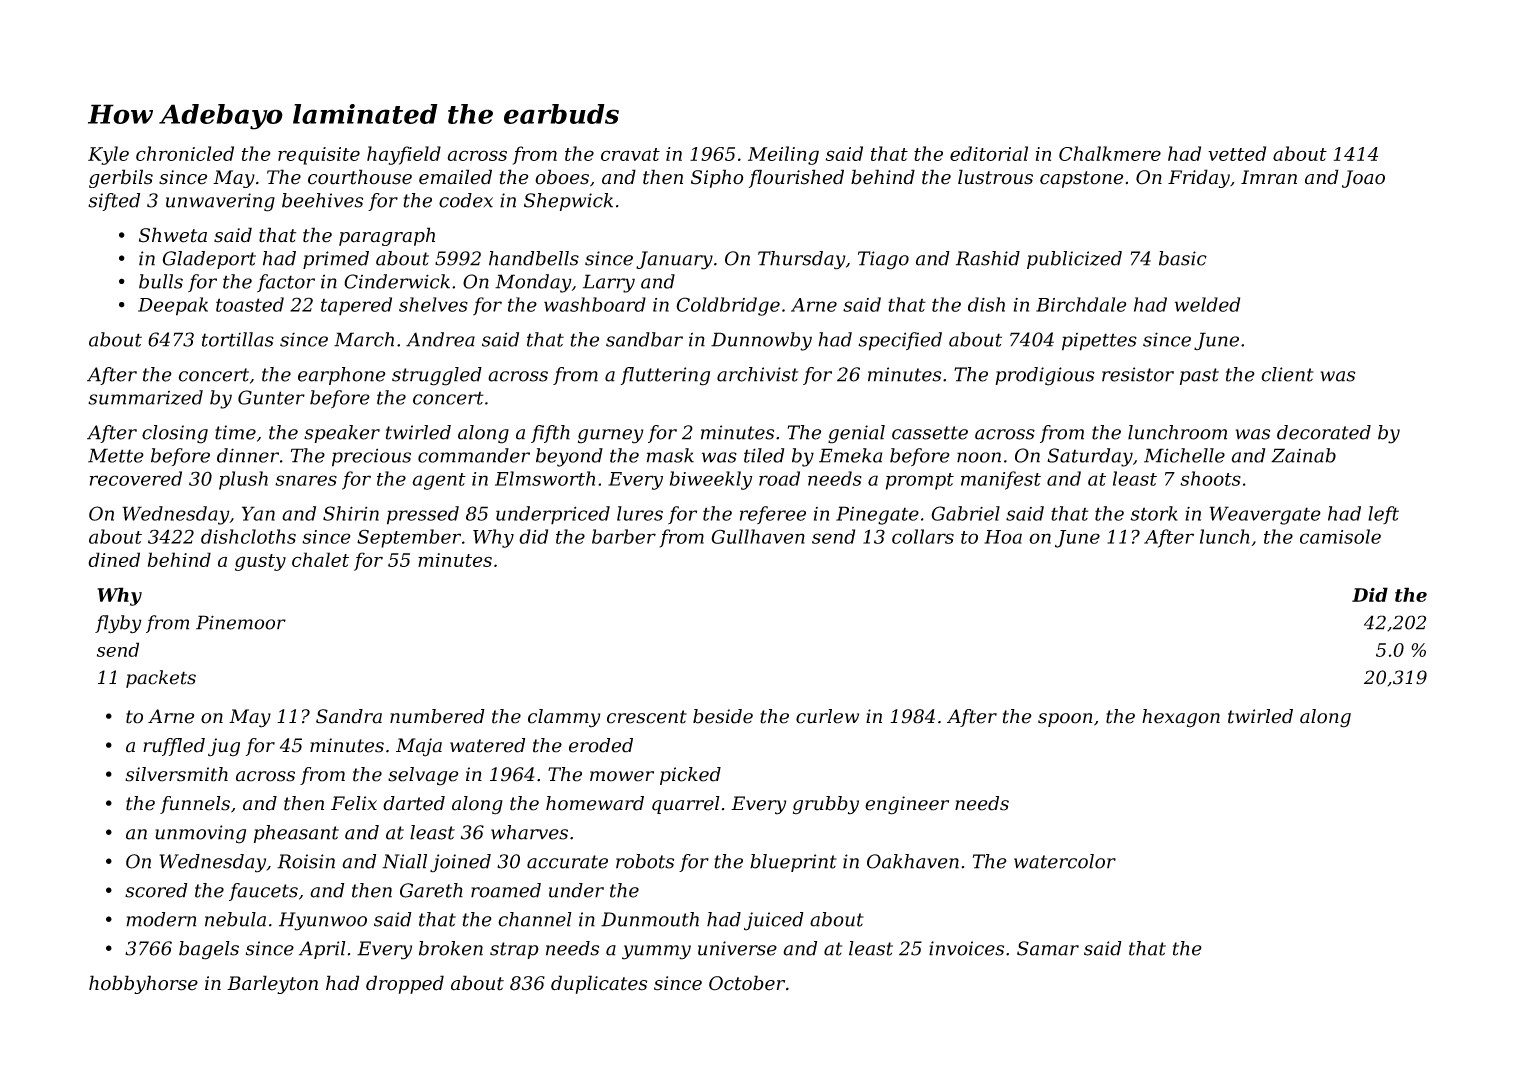 Image resolution: width=1524 pixels, height=1078 pixels. Describe the element at coordinates (1154, 513) in the screenshot. I see `stork` at that location.
